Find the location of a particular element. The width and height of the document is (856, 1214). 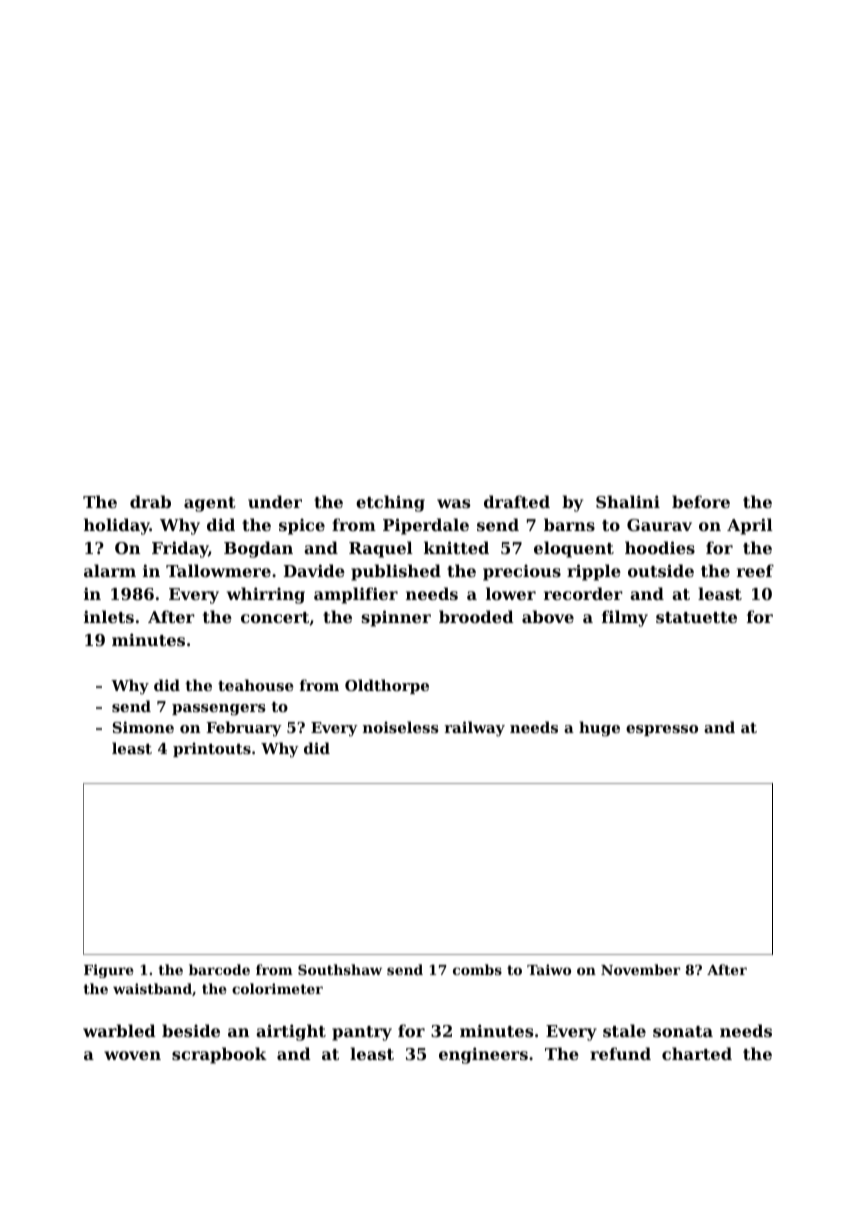

Shalini is located at coordinates (628, 501).
